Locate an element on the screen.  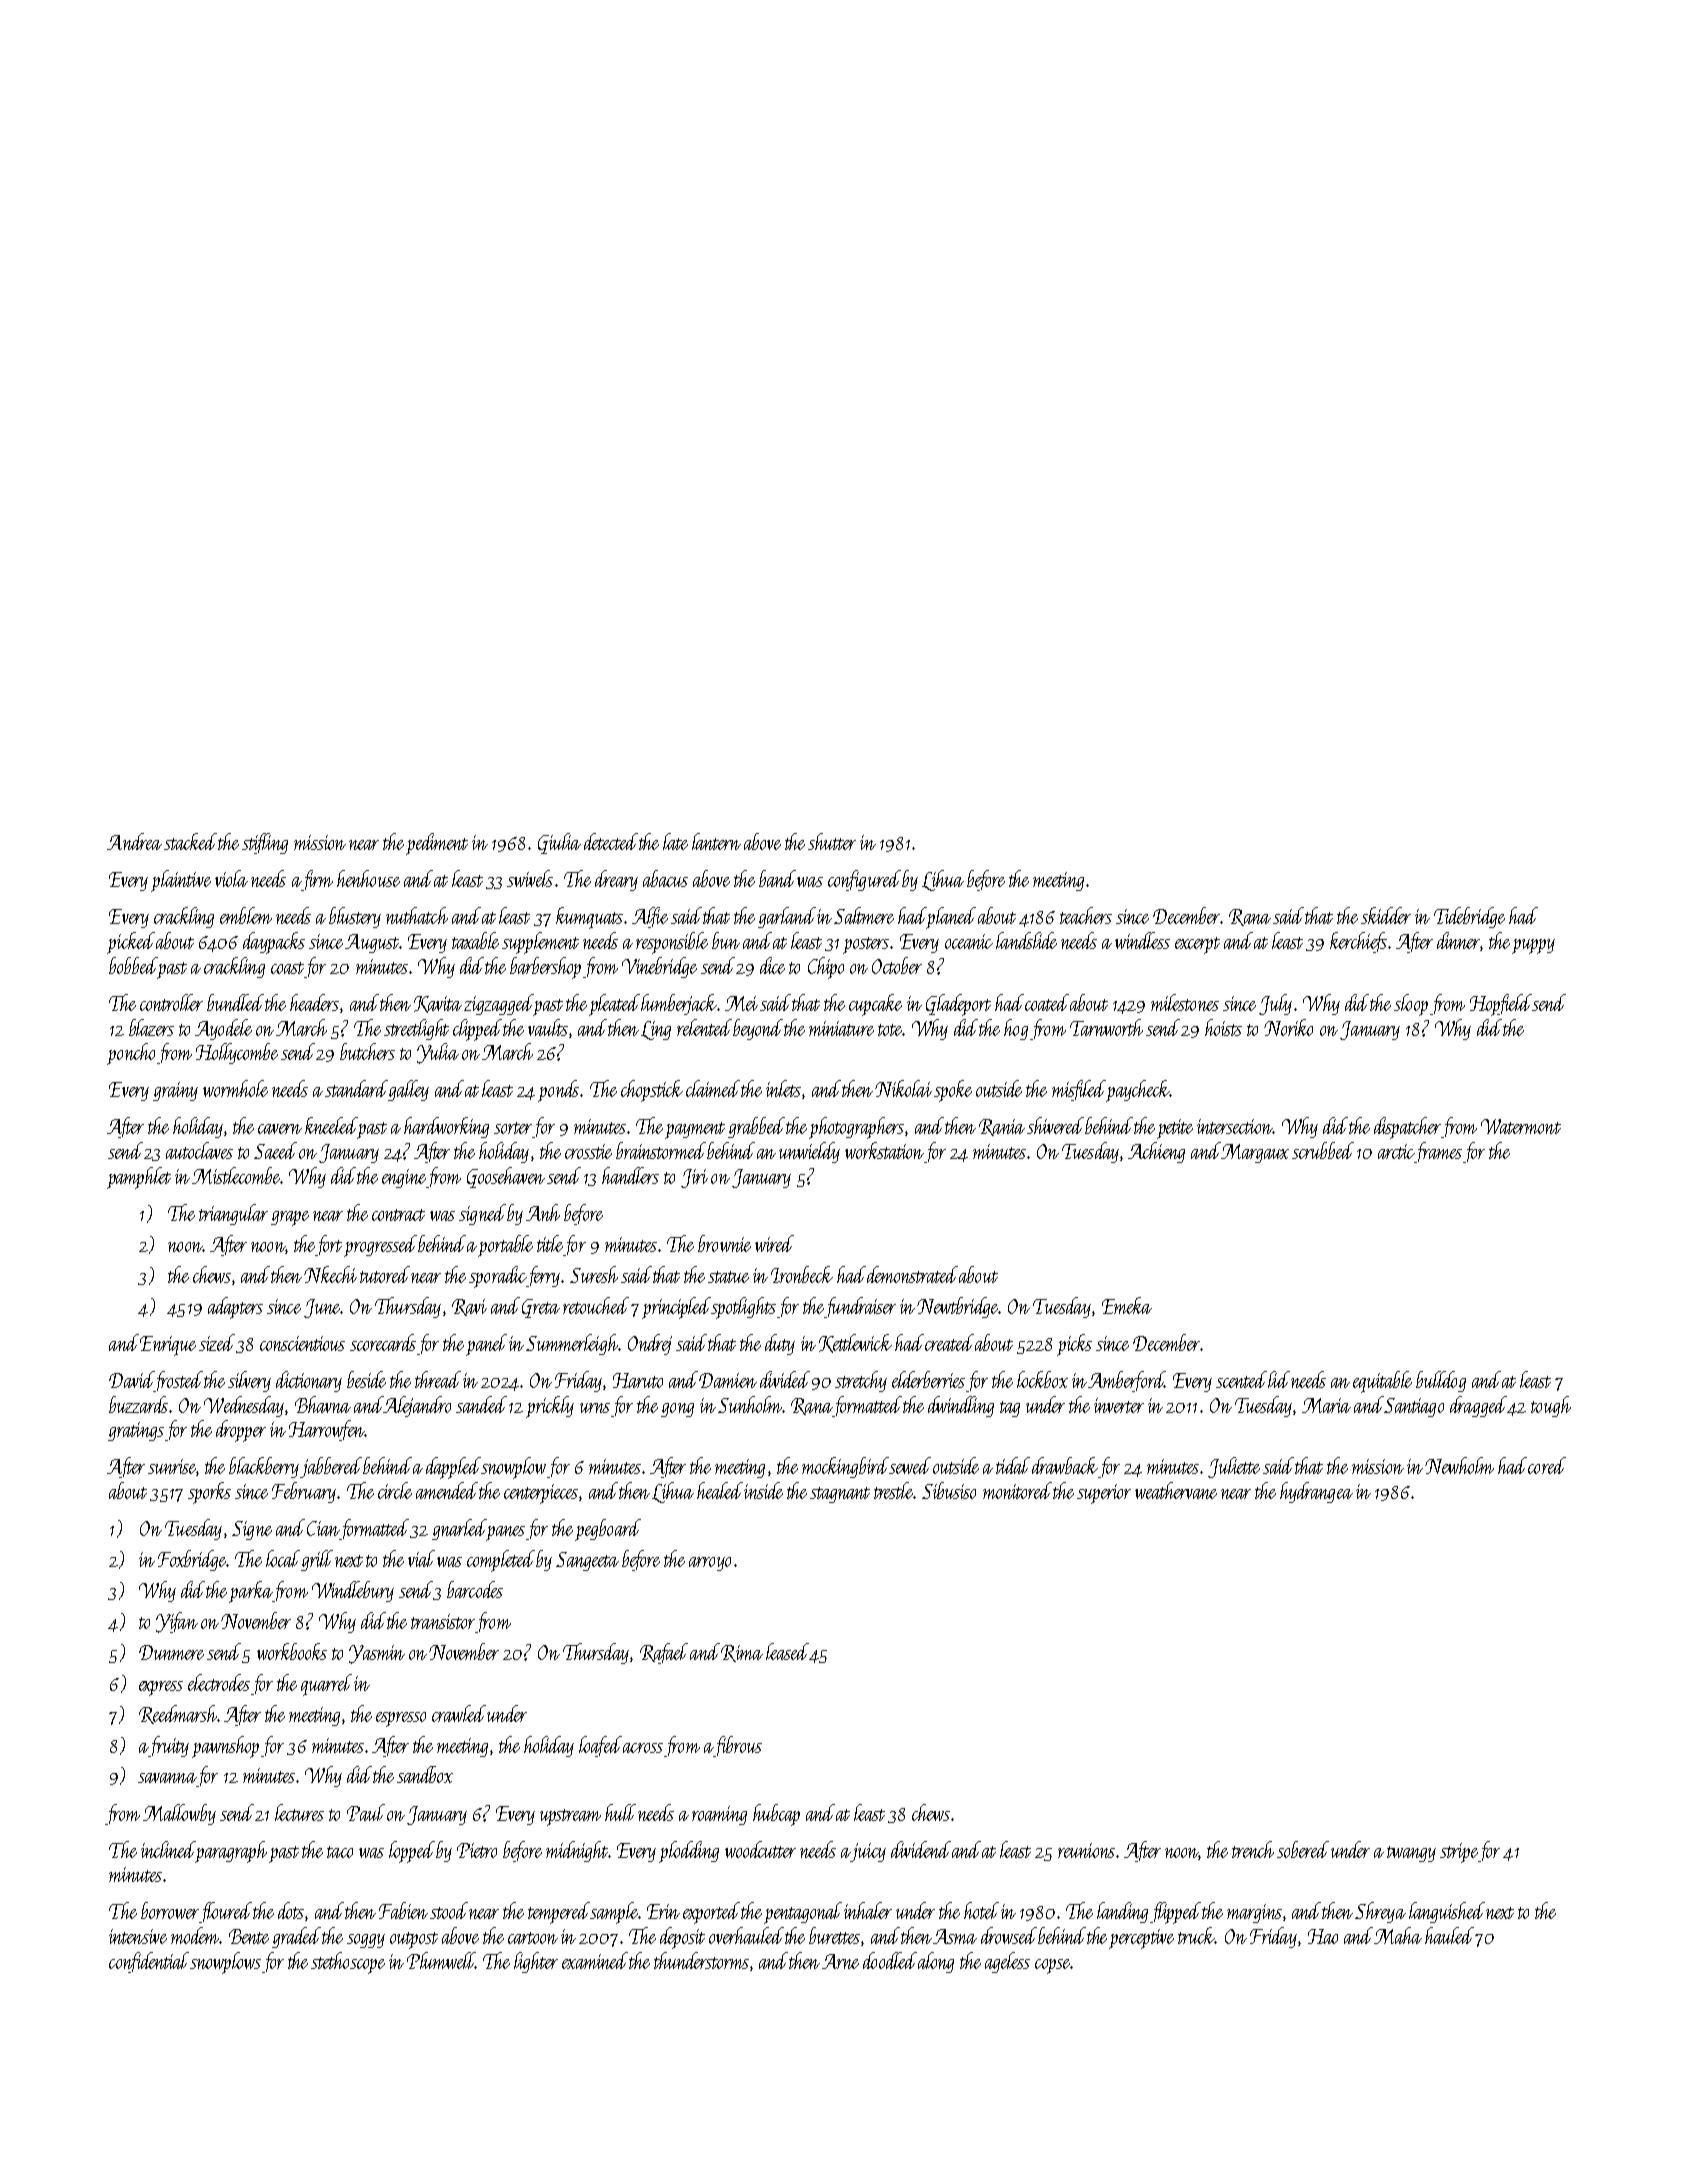
poncho is located at coordinates (131, 1054).
